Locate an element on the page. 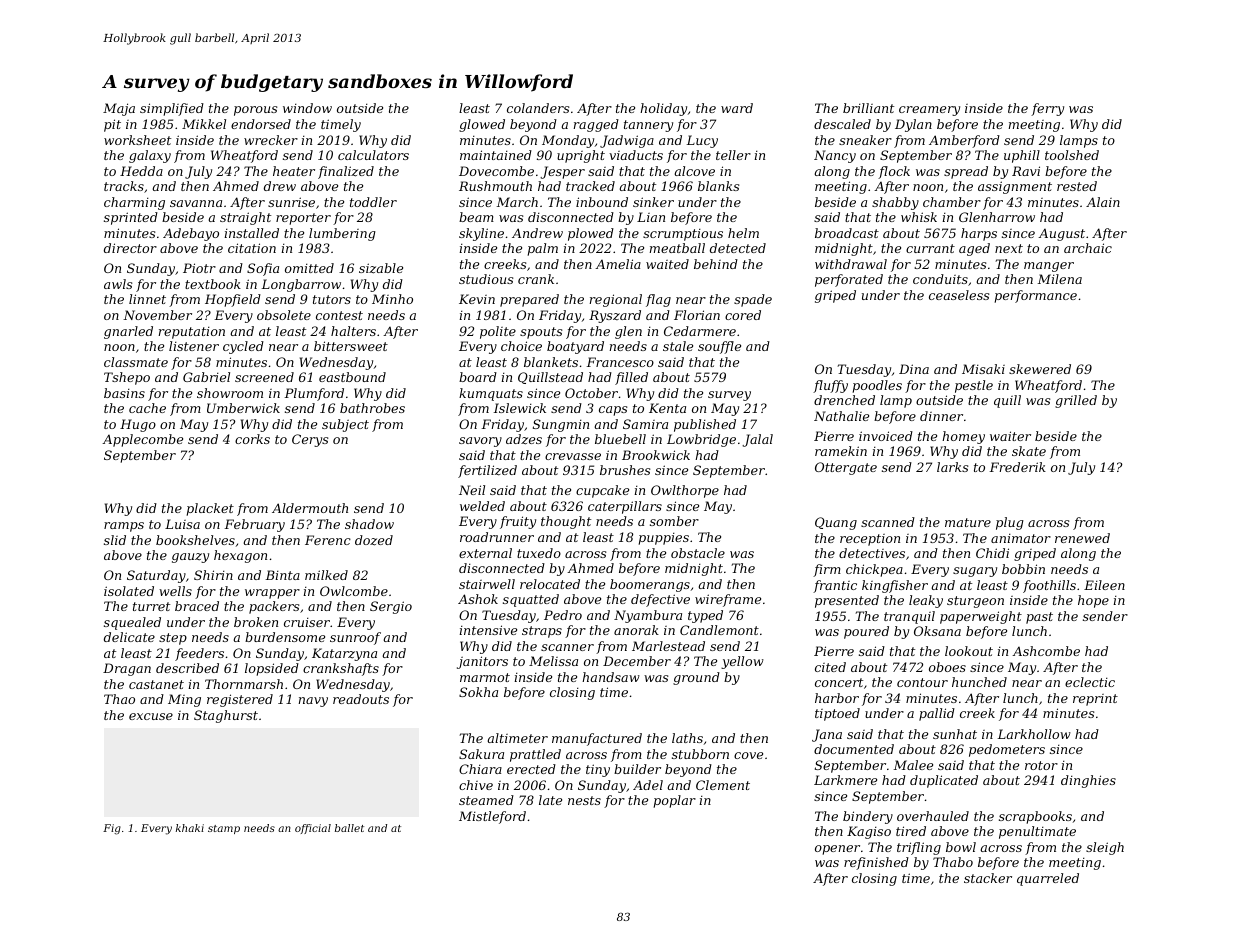 This page has height=952, width=1233. ballet is located at coordinates (349, 828).
